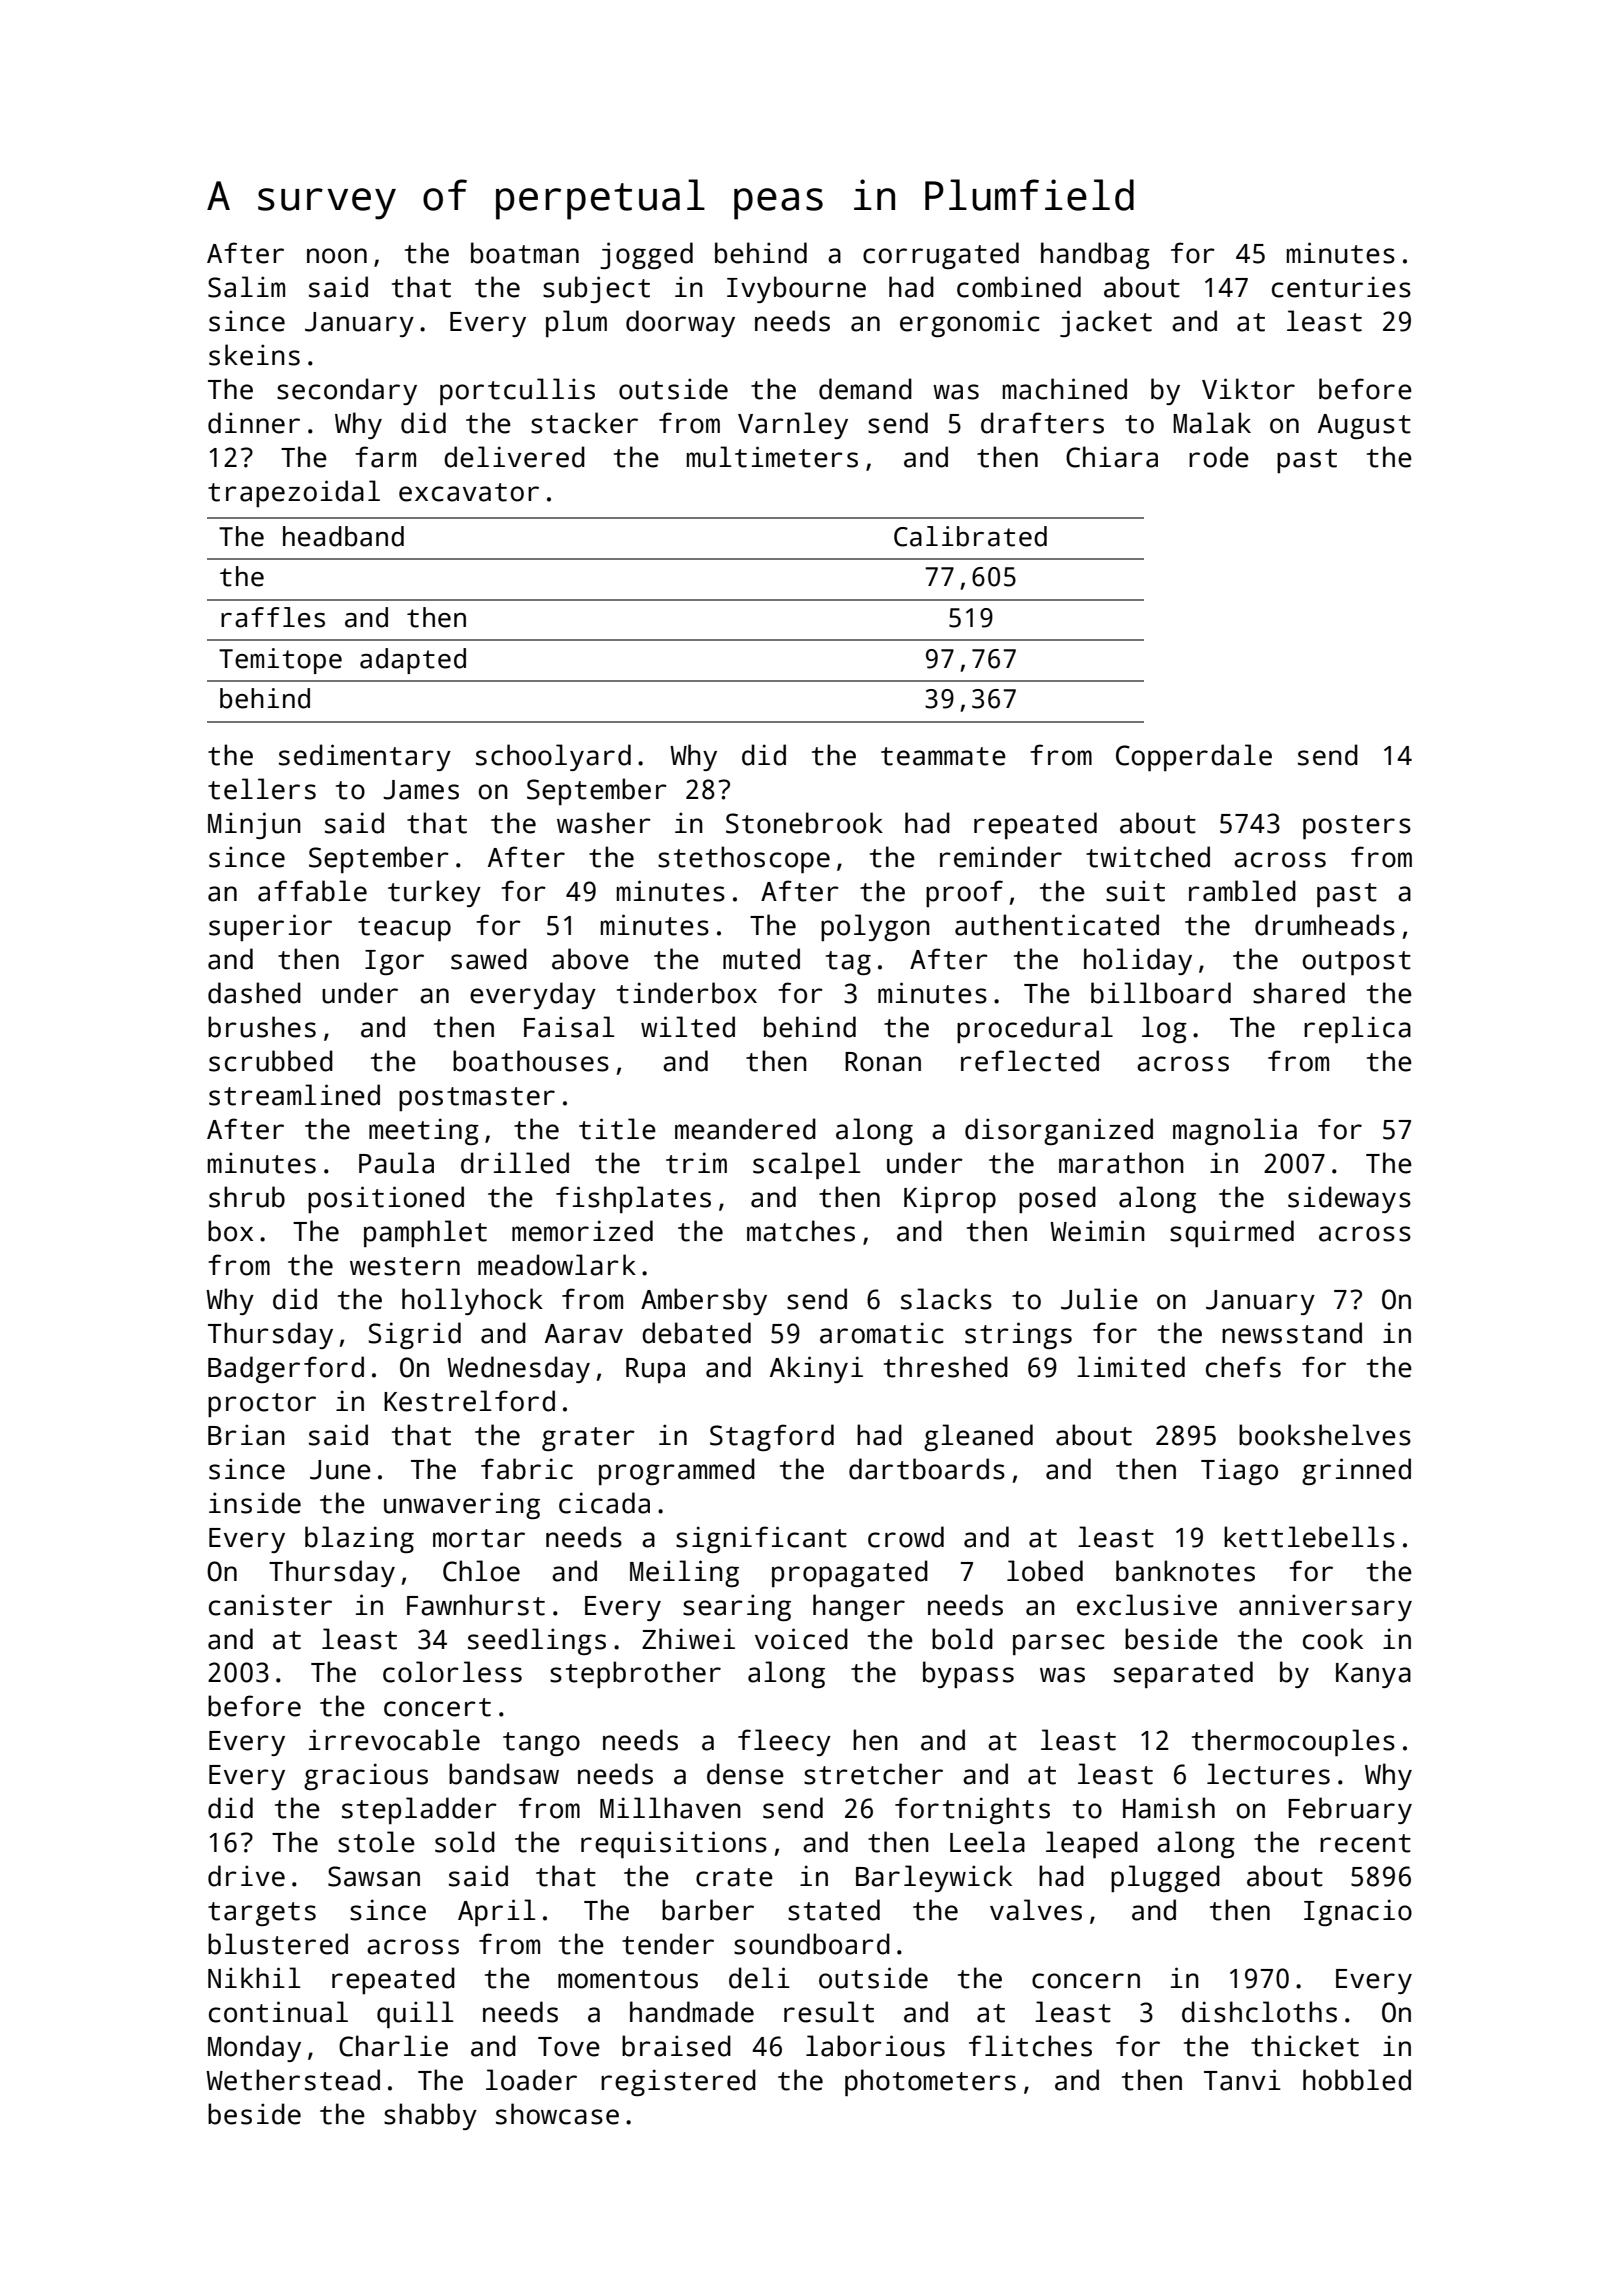  What do you see at coordinates (1239, 1471) in the screenshot?
I see `Tiago` at bounding box center [1239, 1471].
